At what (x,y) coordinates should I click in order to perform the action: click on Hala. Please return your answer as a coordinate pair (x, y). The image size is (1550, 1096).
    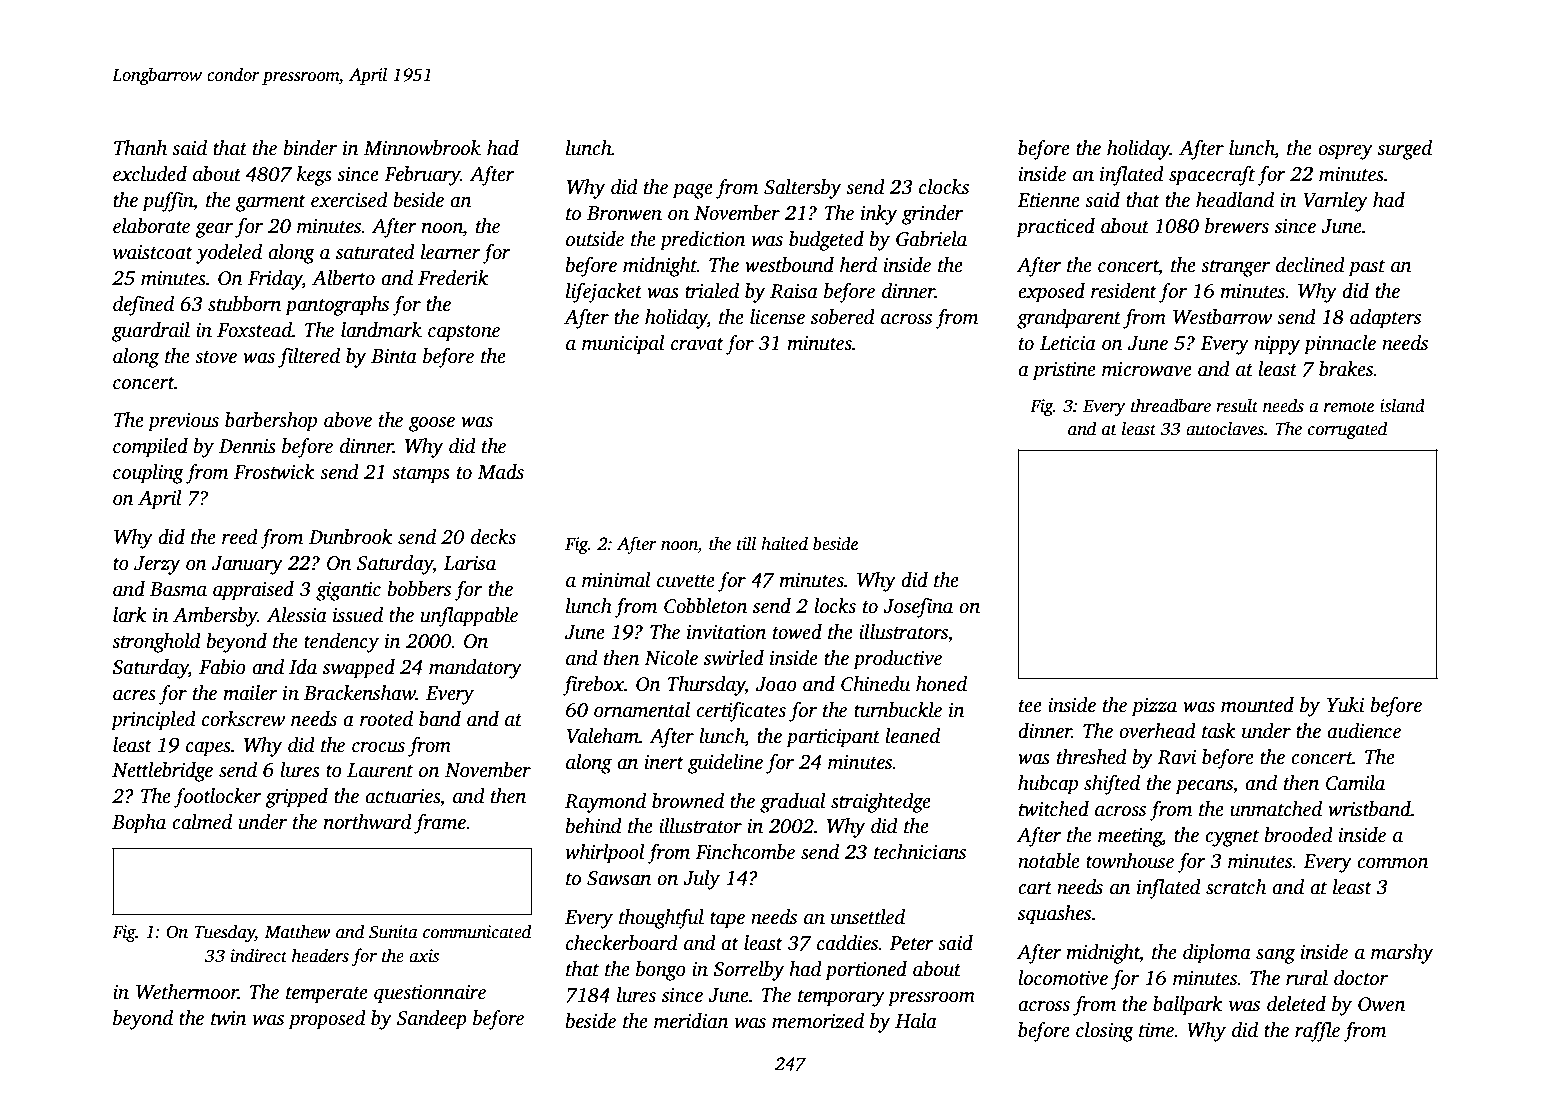
    Looking at the image, I should click on (916, 1021).
